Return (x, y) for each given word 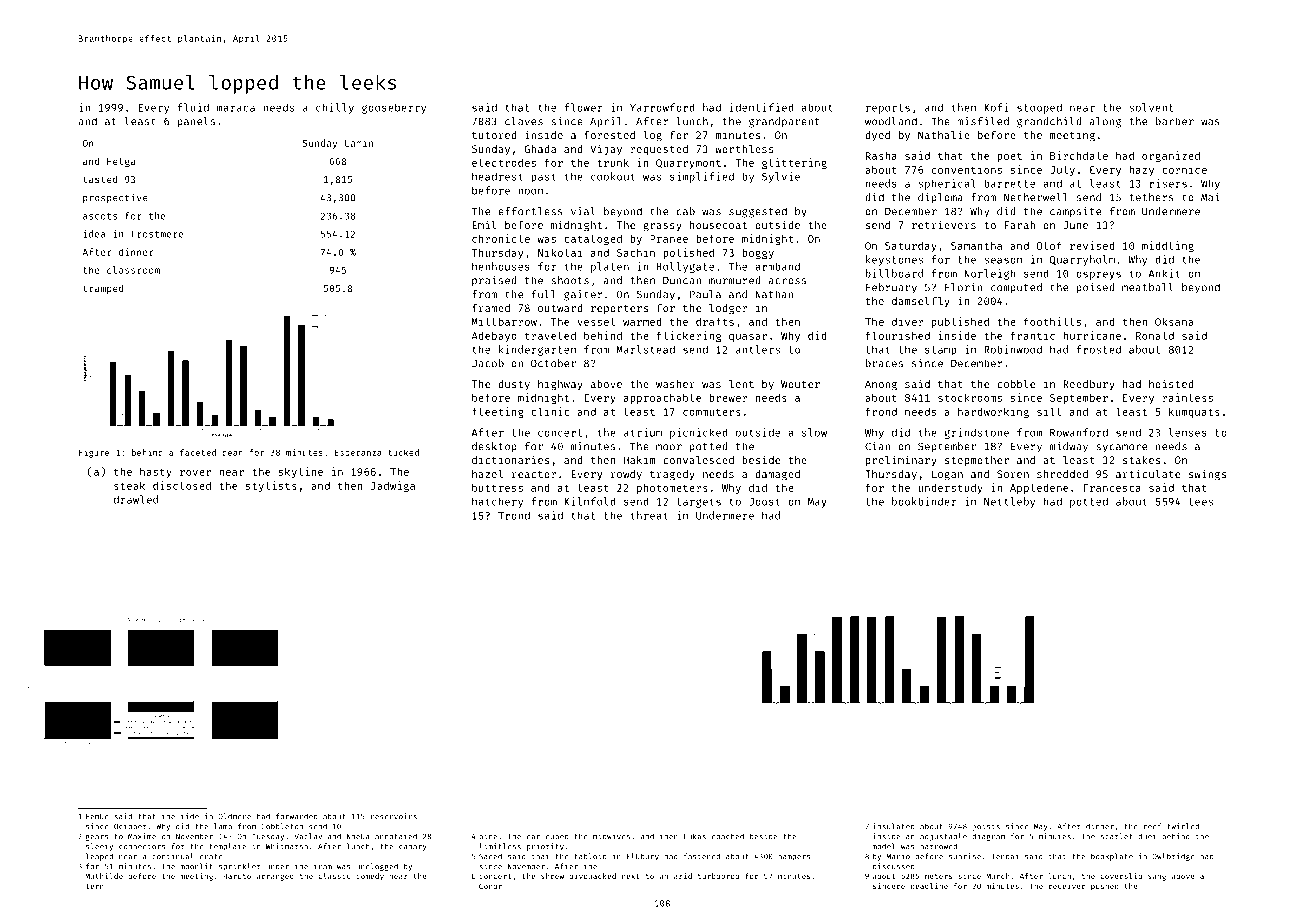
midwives (611, 836)
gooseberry (394, 108)
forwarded (296, 816)
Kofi (996, 107)
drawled (136, 499)
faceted (198, 452)
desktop (494, 447)
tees (1201, 502)
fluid (193, 107)
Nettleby (1009, 502)
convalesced (698, 460)
